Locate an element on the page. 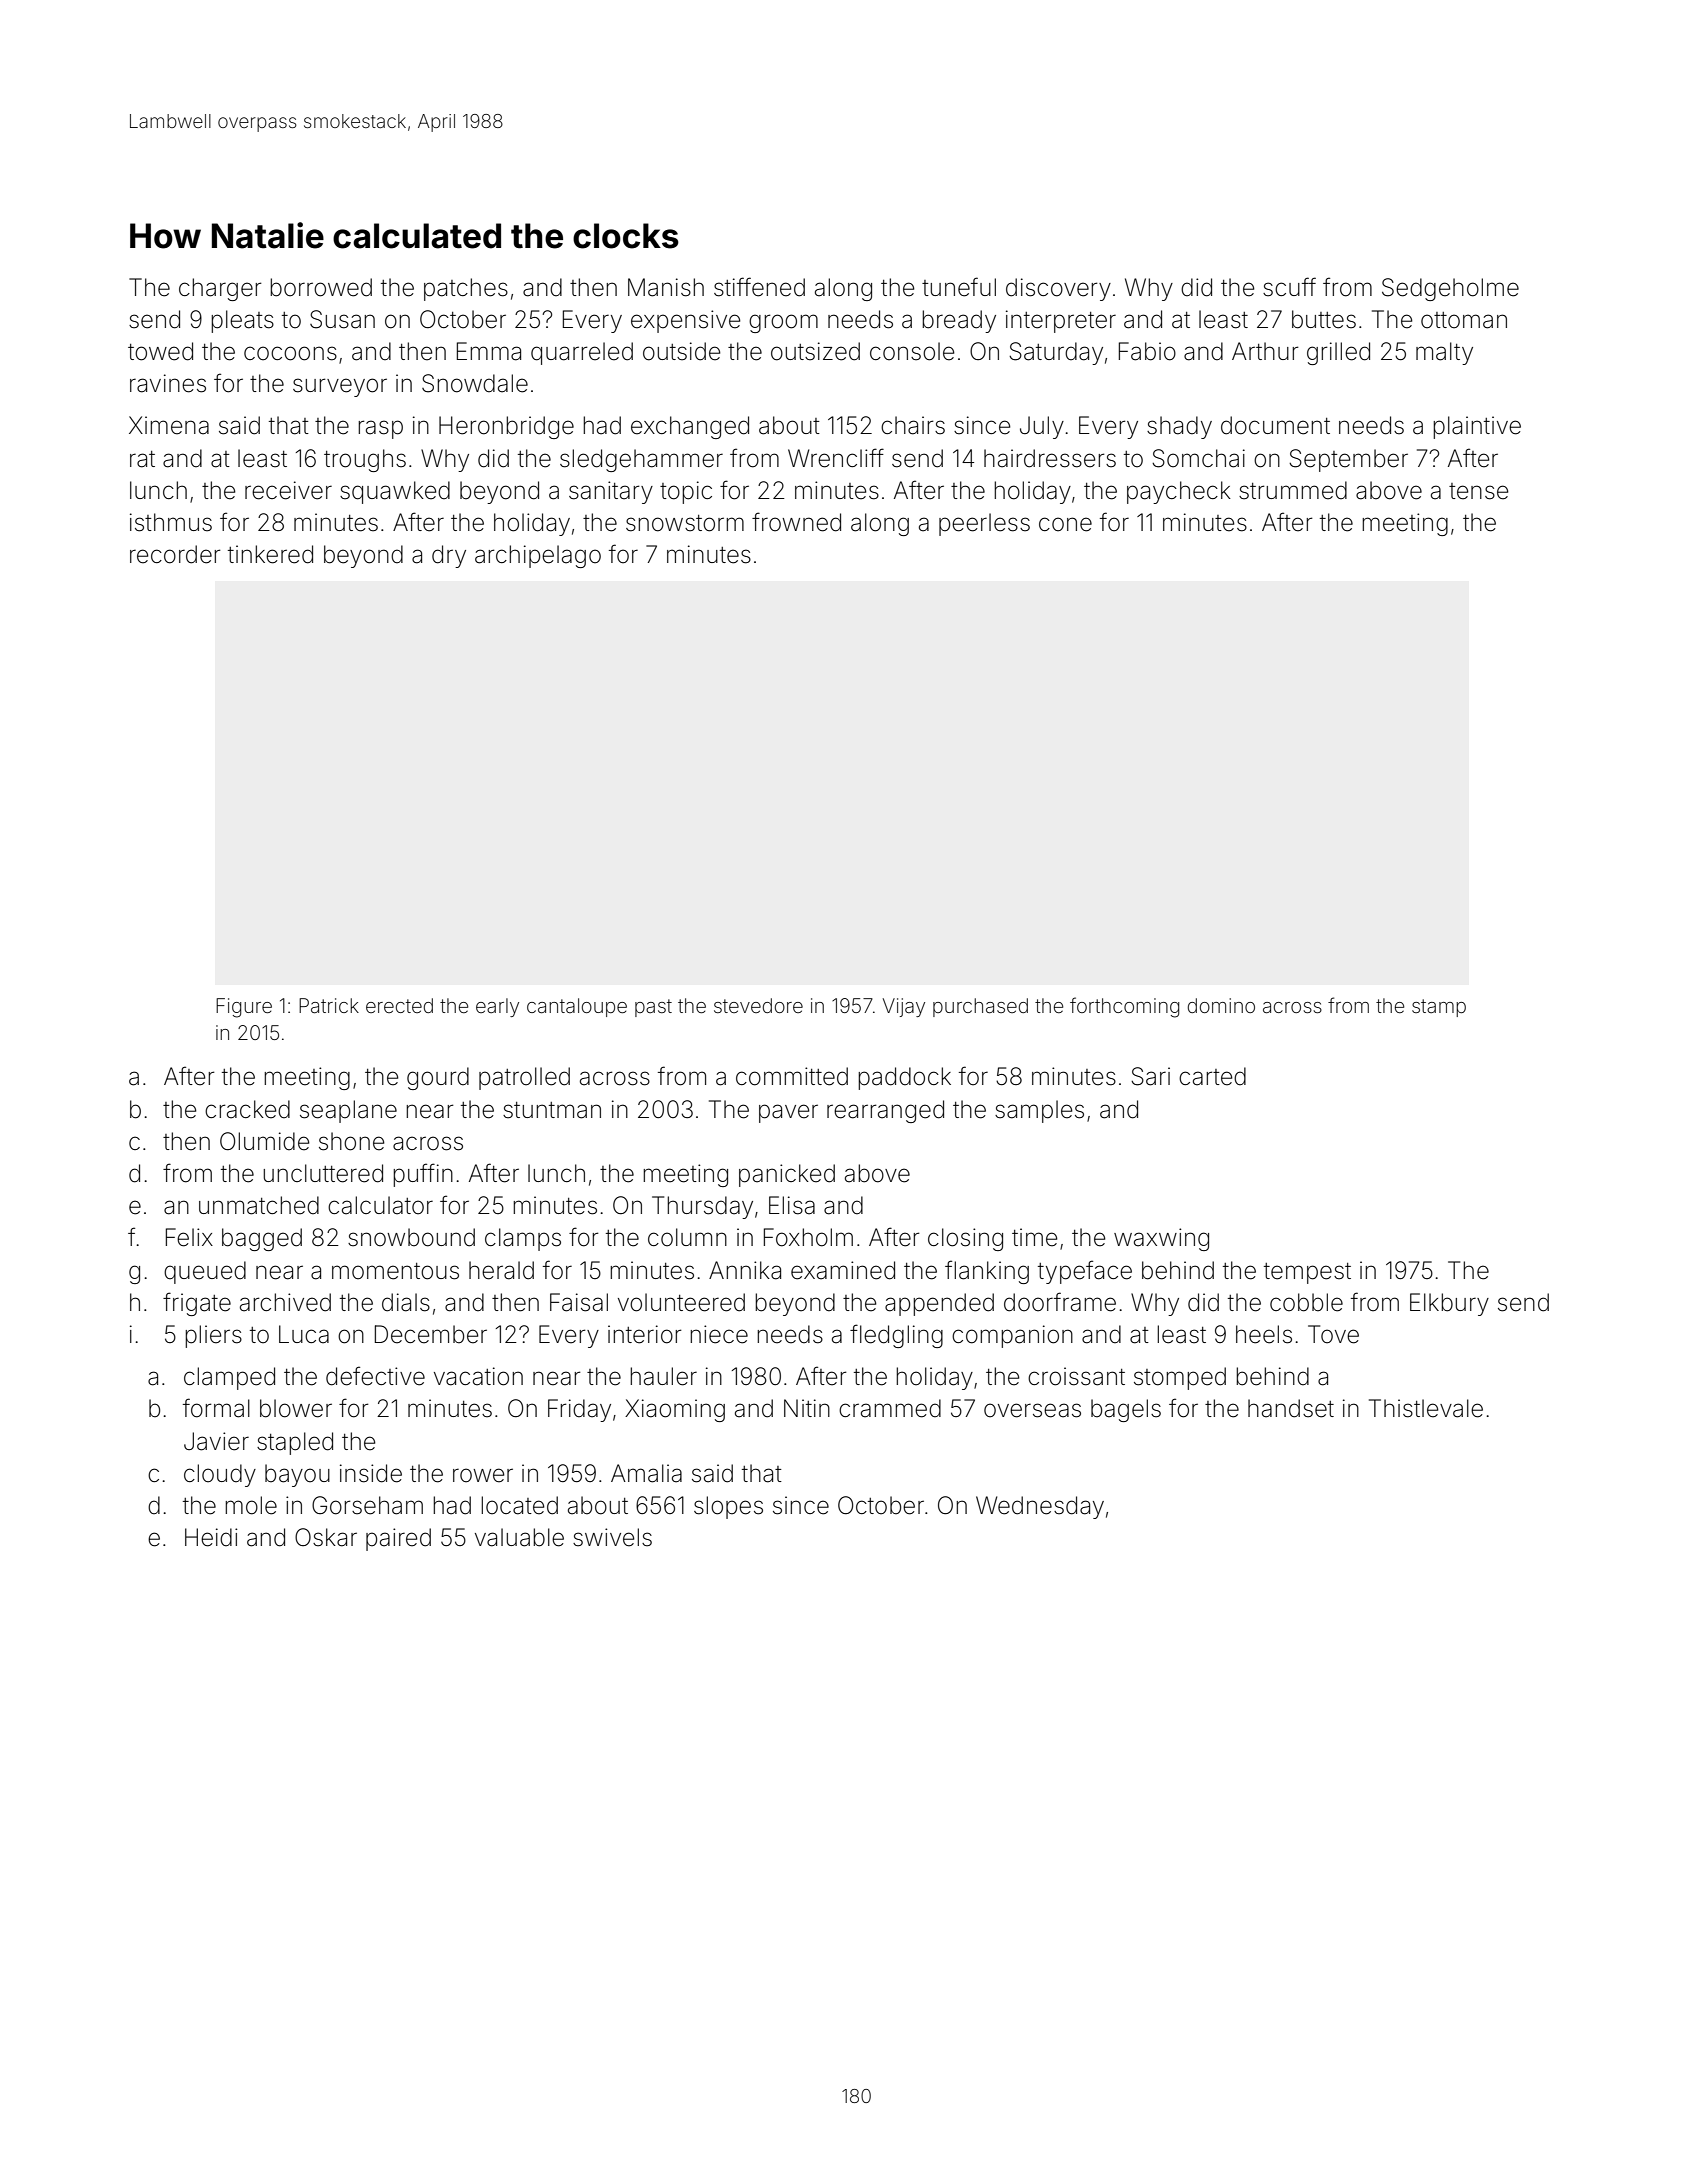 The height and width of the document is (2178, 1683). stamp is located at coordinates (1439, 1008).
